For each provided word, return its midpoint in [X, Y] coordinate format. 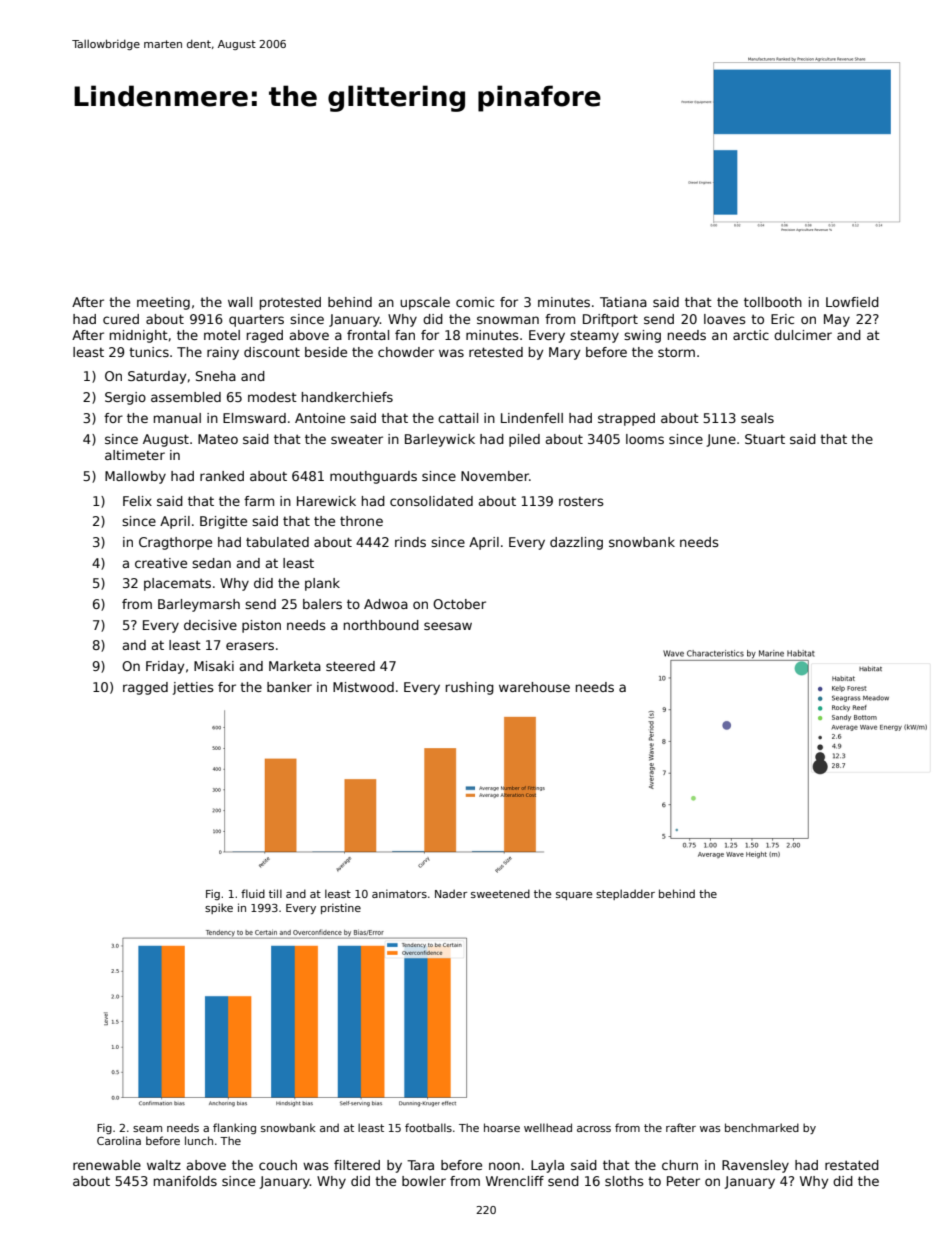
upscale [425, 303]
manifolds [185, 1181]
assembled [186, 397]
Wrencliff [515, 1181]
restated [852, 1165]
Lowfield [852, 302]
